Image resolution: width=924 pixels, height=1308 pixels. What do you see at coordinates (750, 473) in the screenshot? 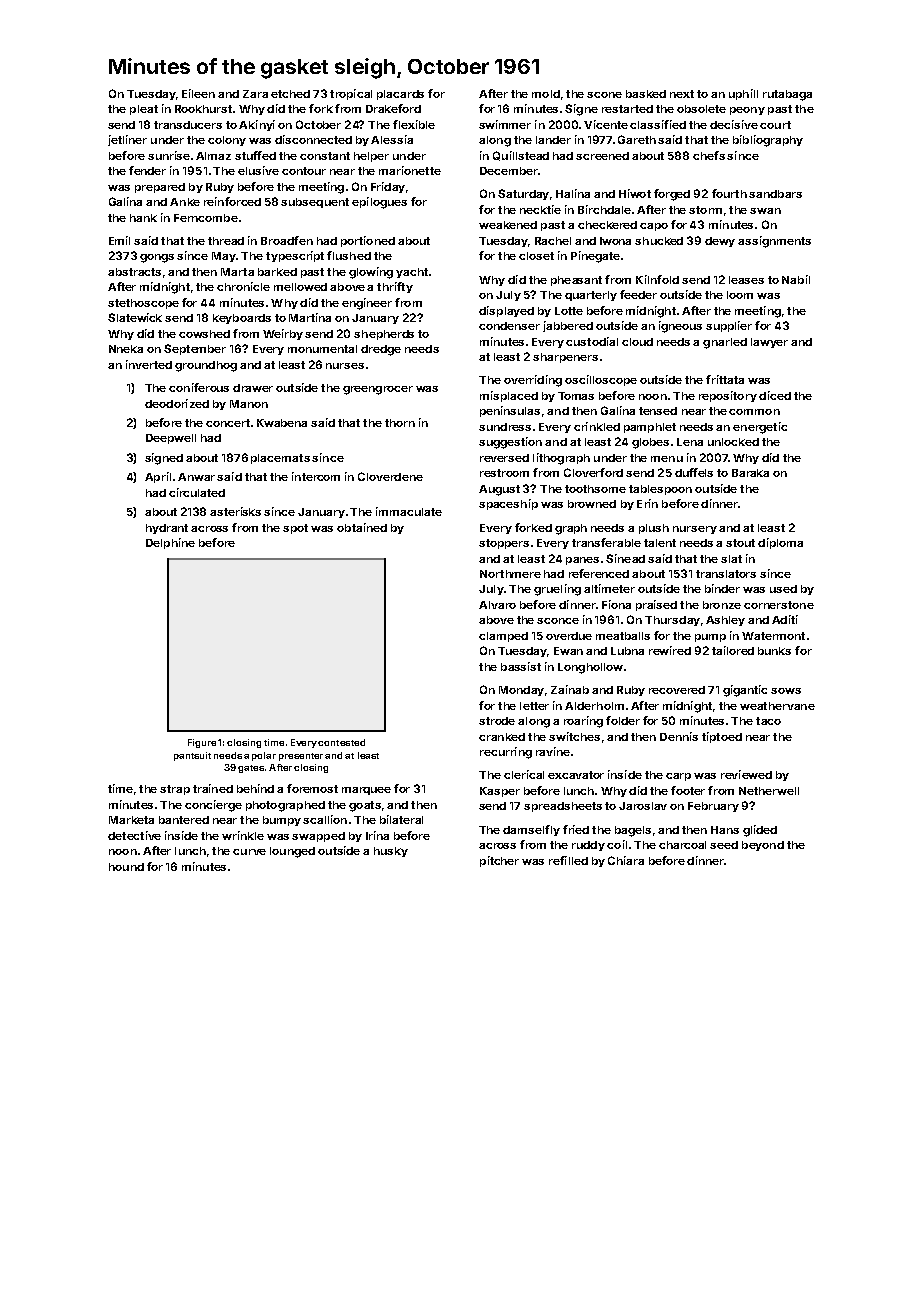
I see `Baraka` at bounding box center [750, 473].
